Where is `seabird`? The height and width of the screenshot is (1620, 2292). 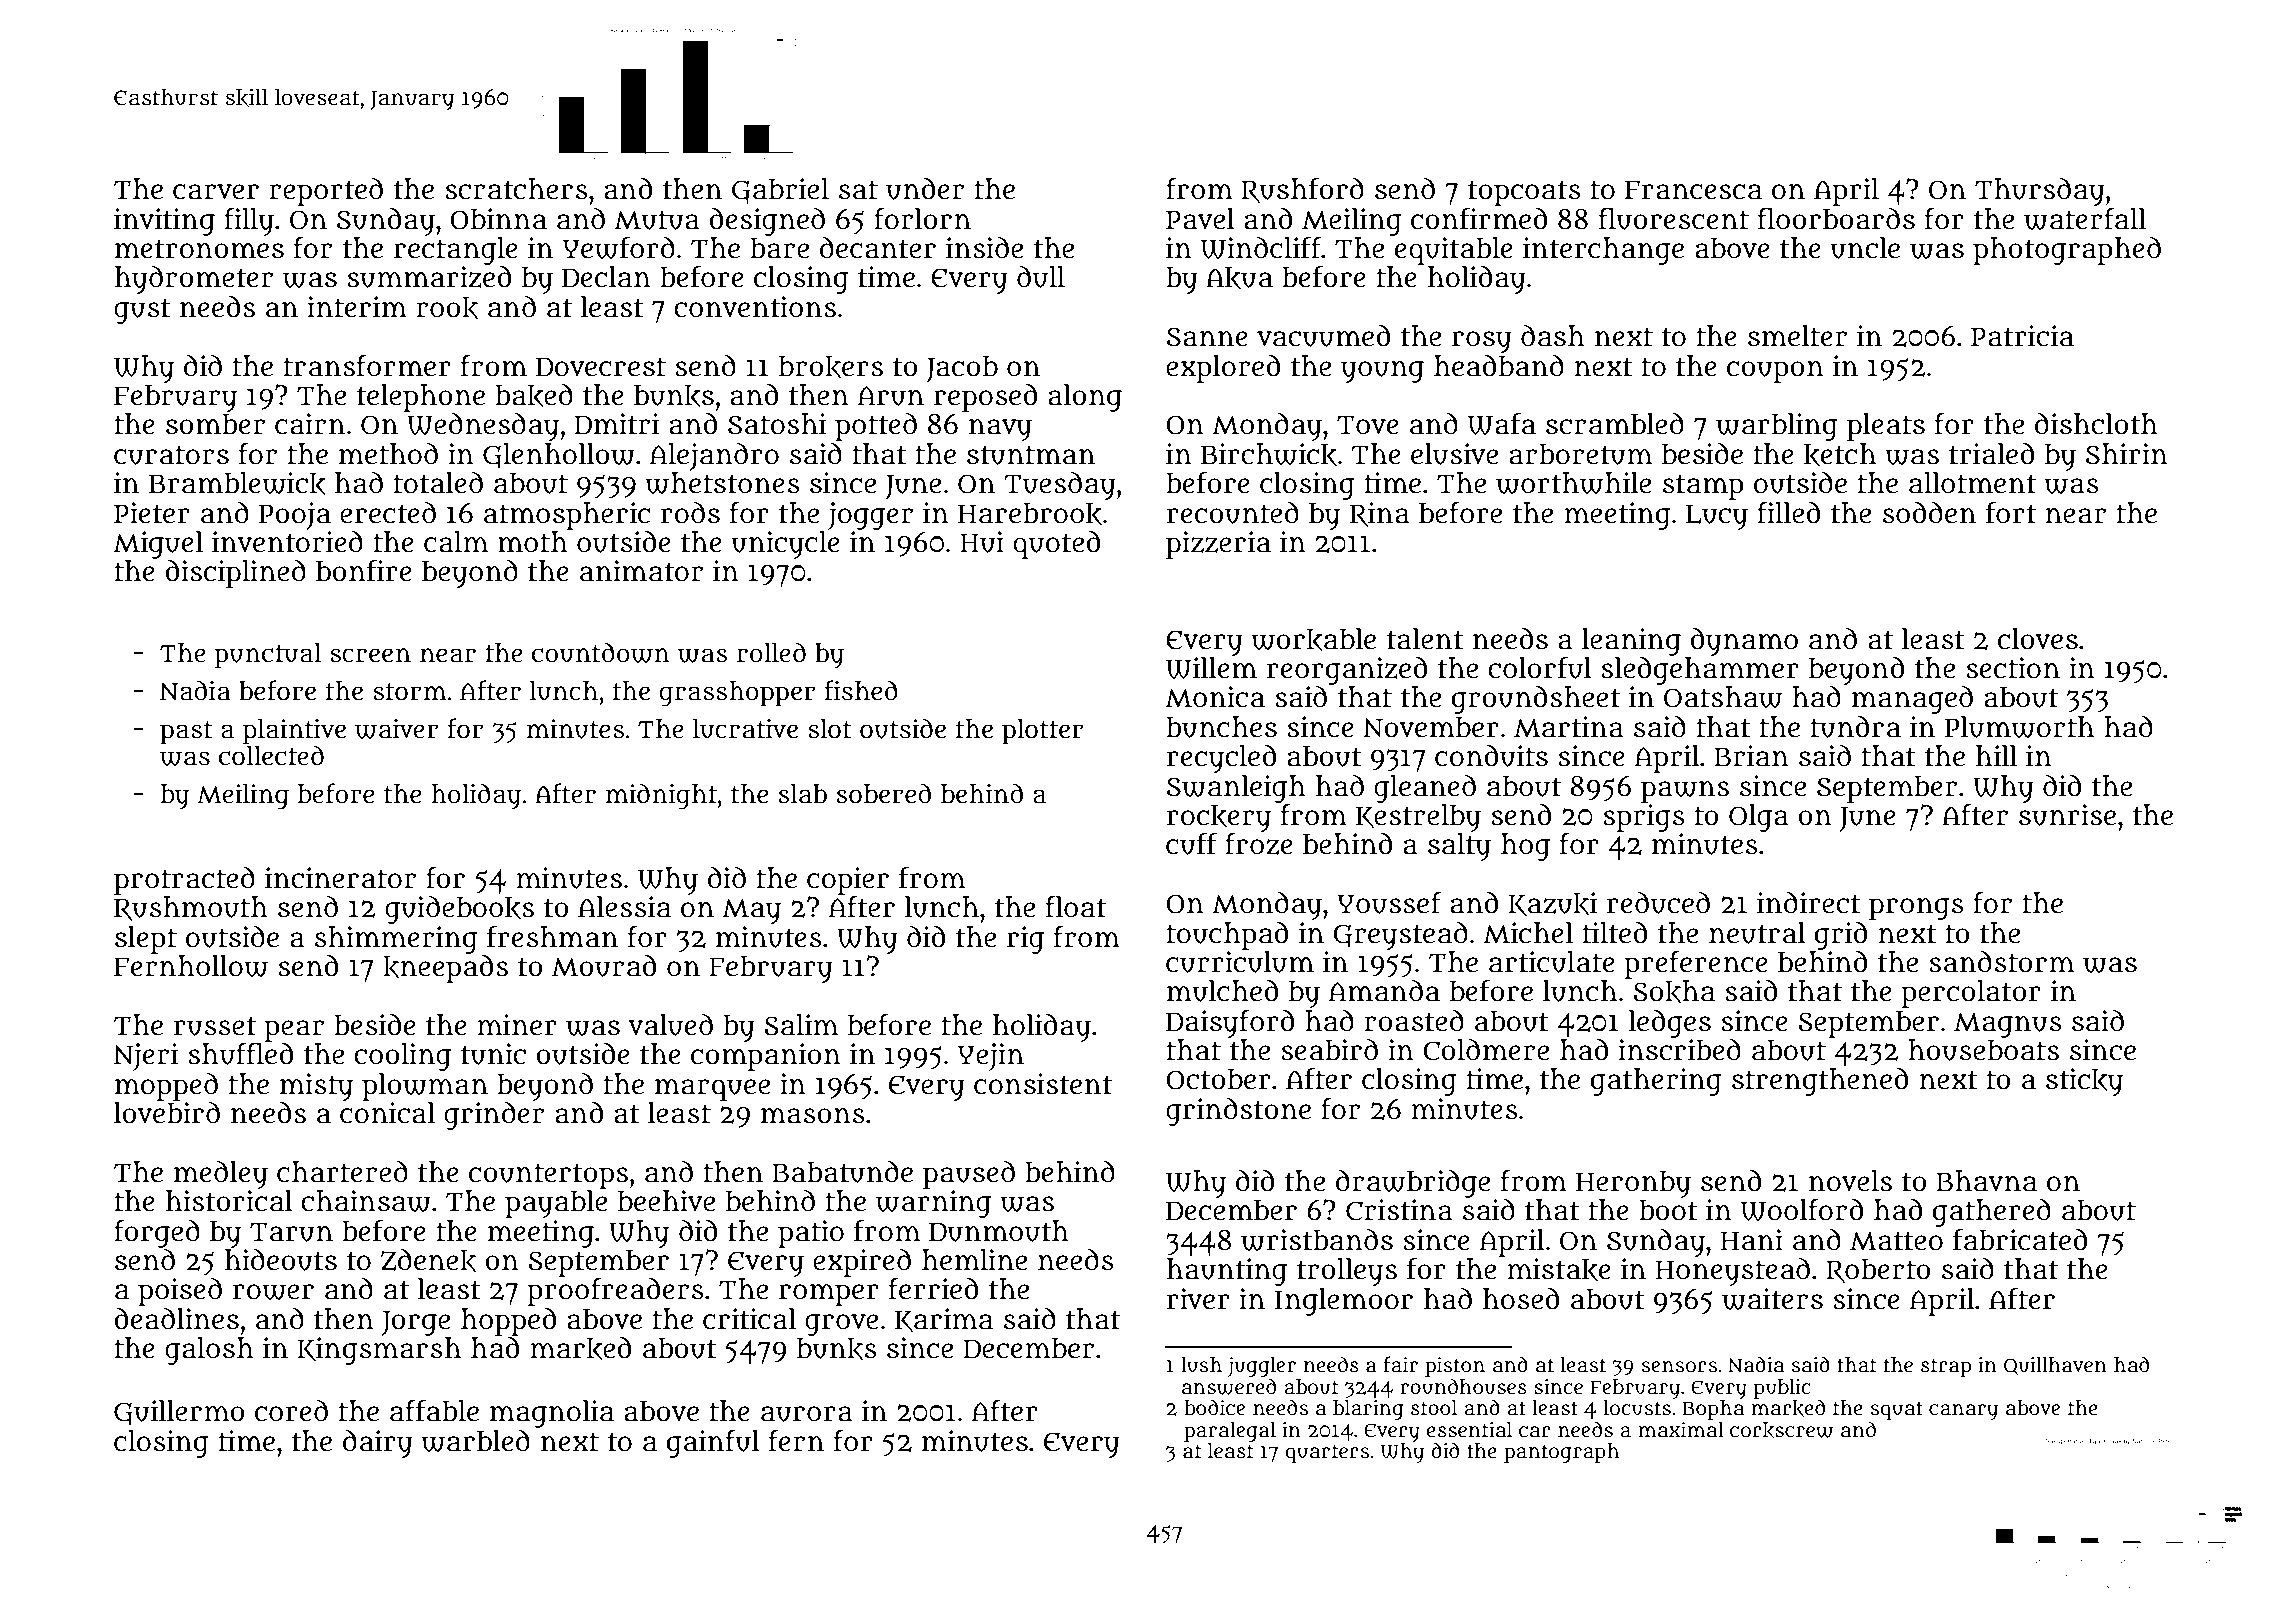
seabird is located at coordinates (1329, 1050).
